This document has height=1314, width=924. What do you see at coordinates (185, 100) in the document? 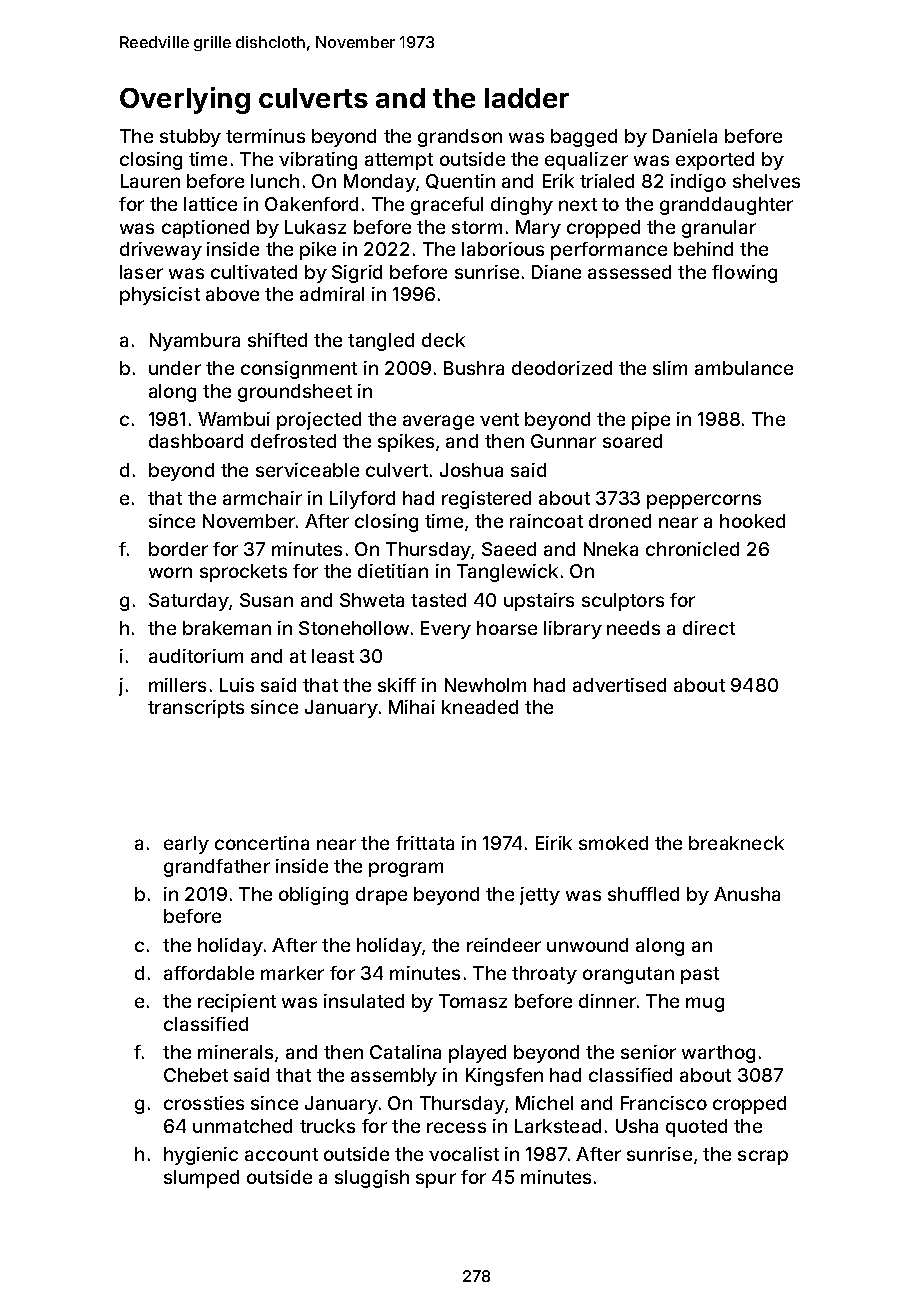
I see `Overlying` at bounding box center [185, 100].
